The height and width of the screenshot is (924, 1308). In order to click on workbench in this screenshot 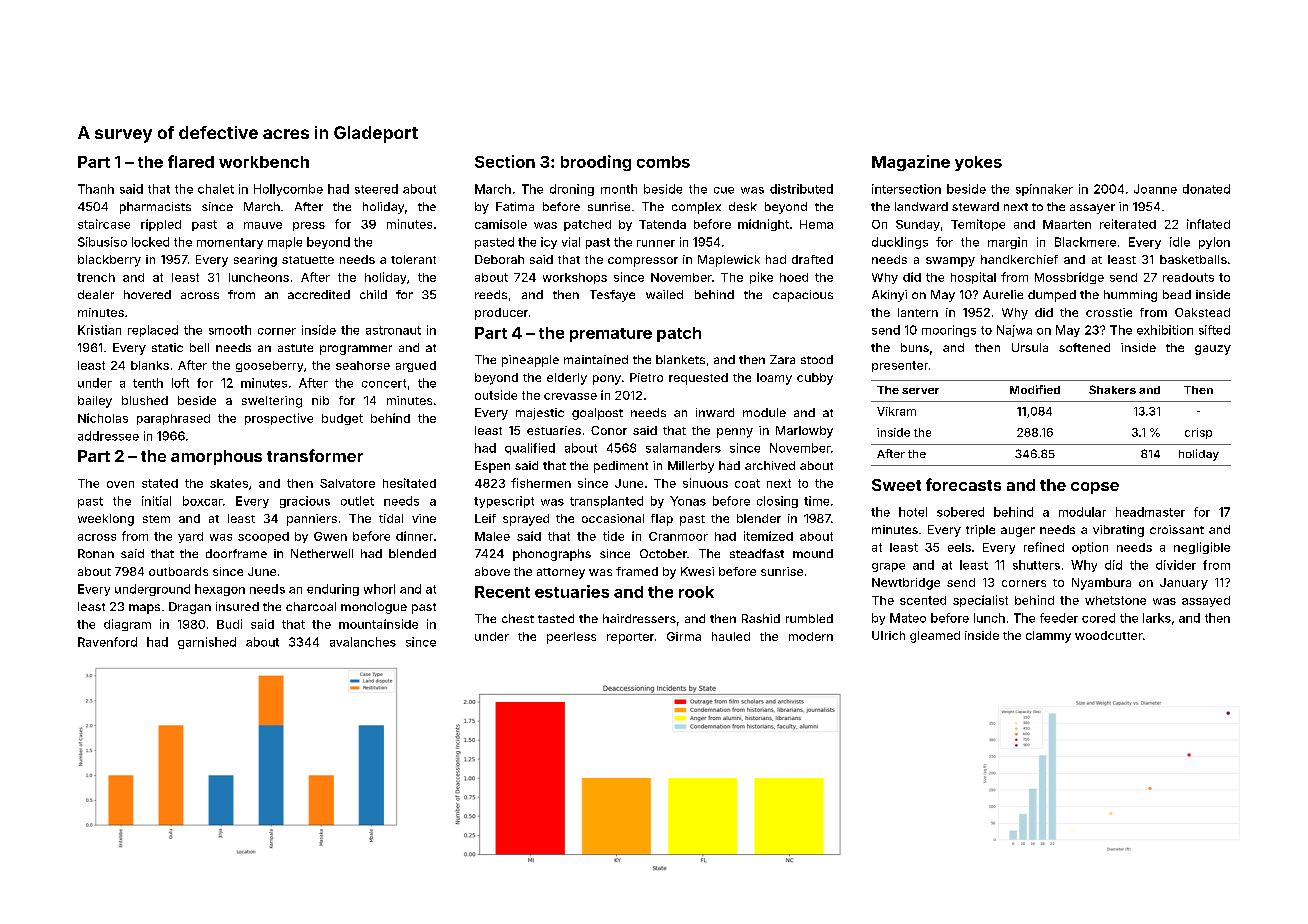, I will do `click(264, 162)`.
